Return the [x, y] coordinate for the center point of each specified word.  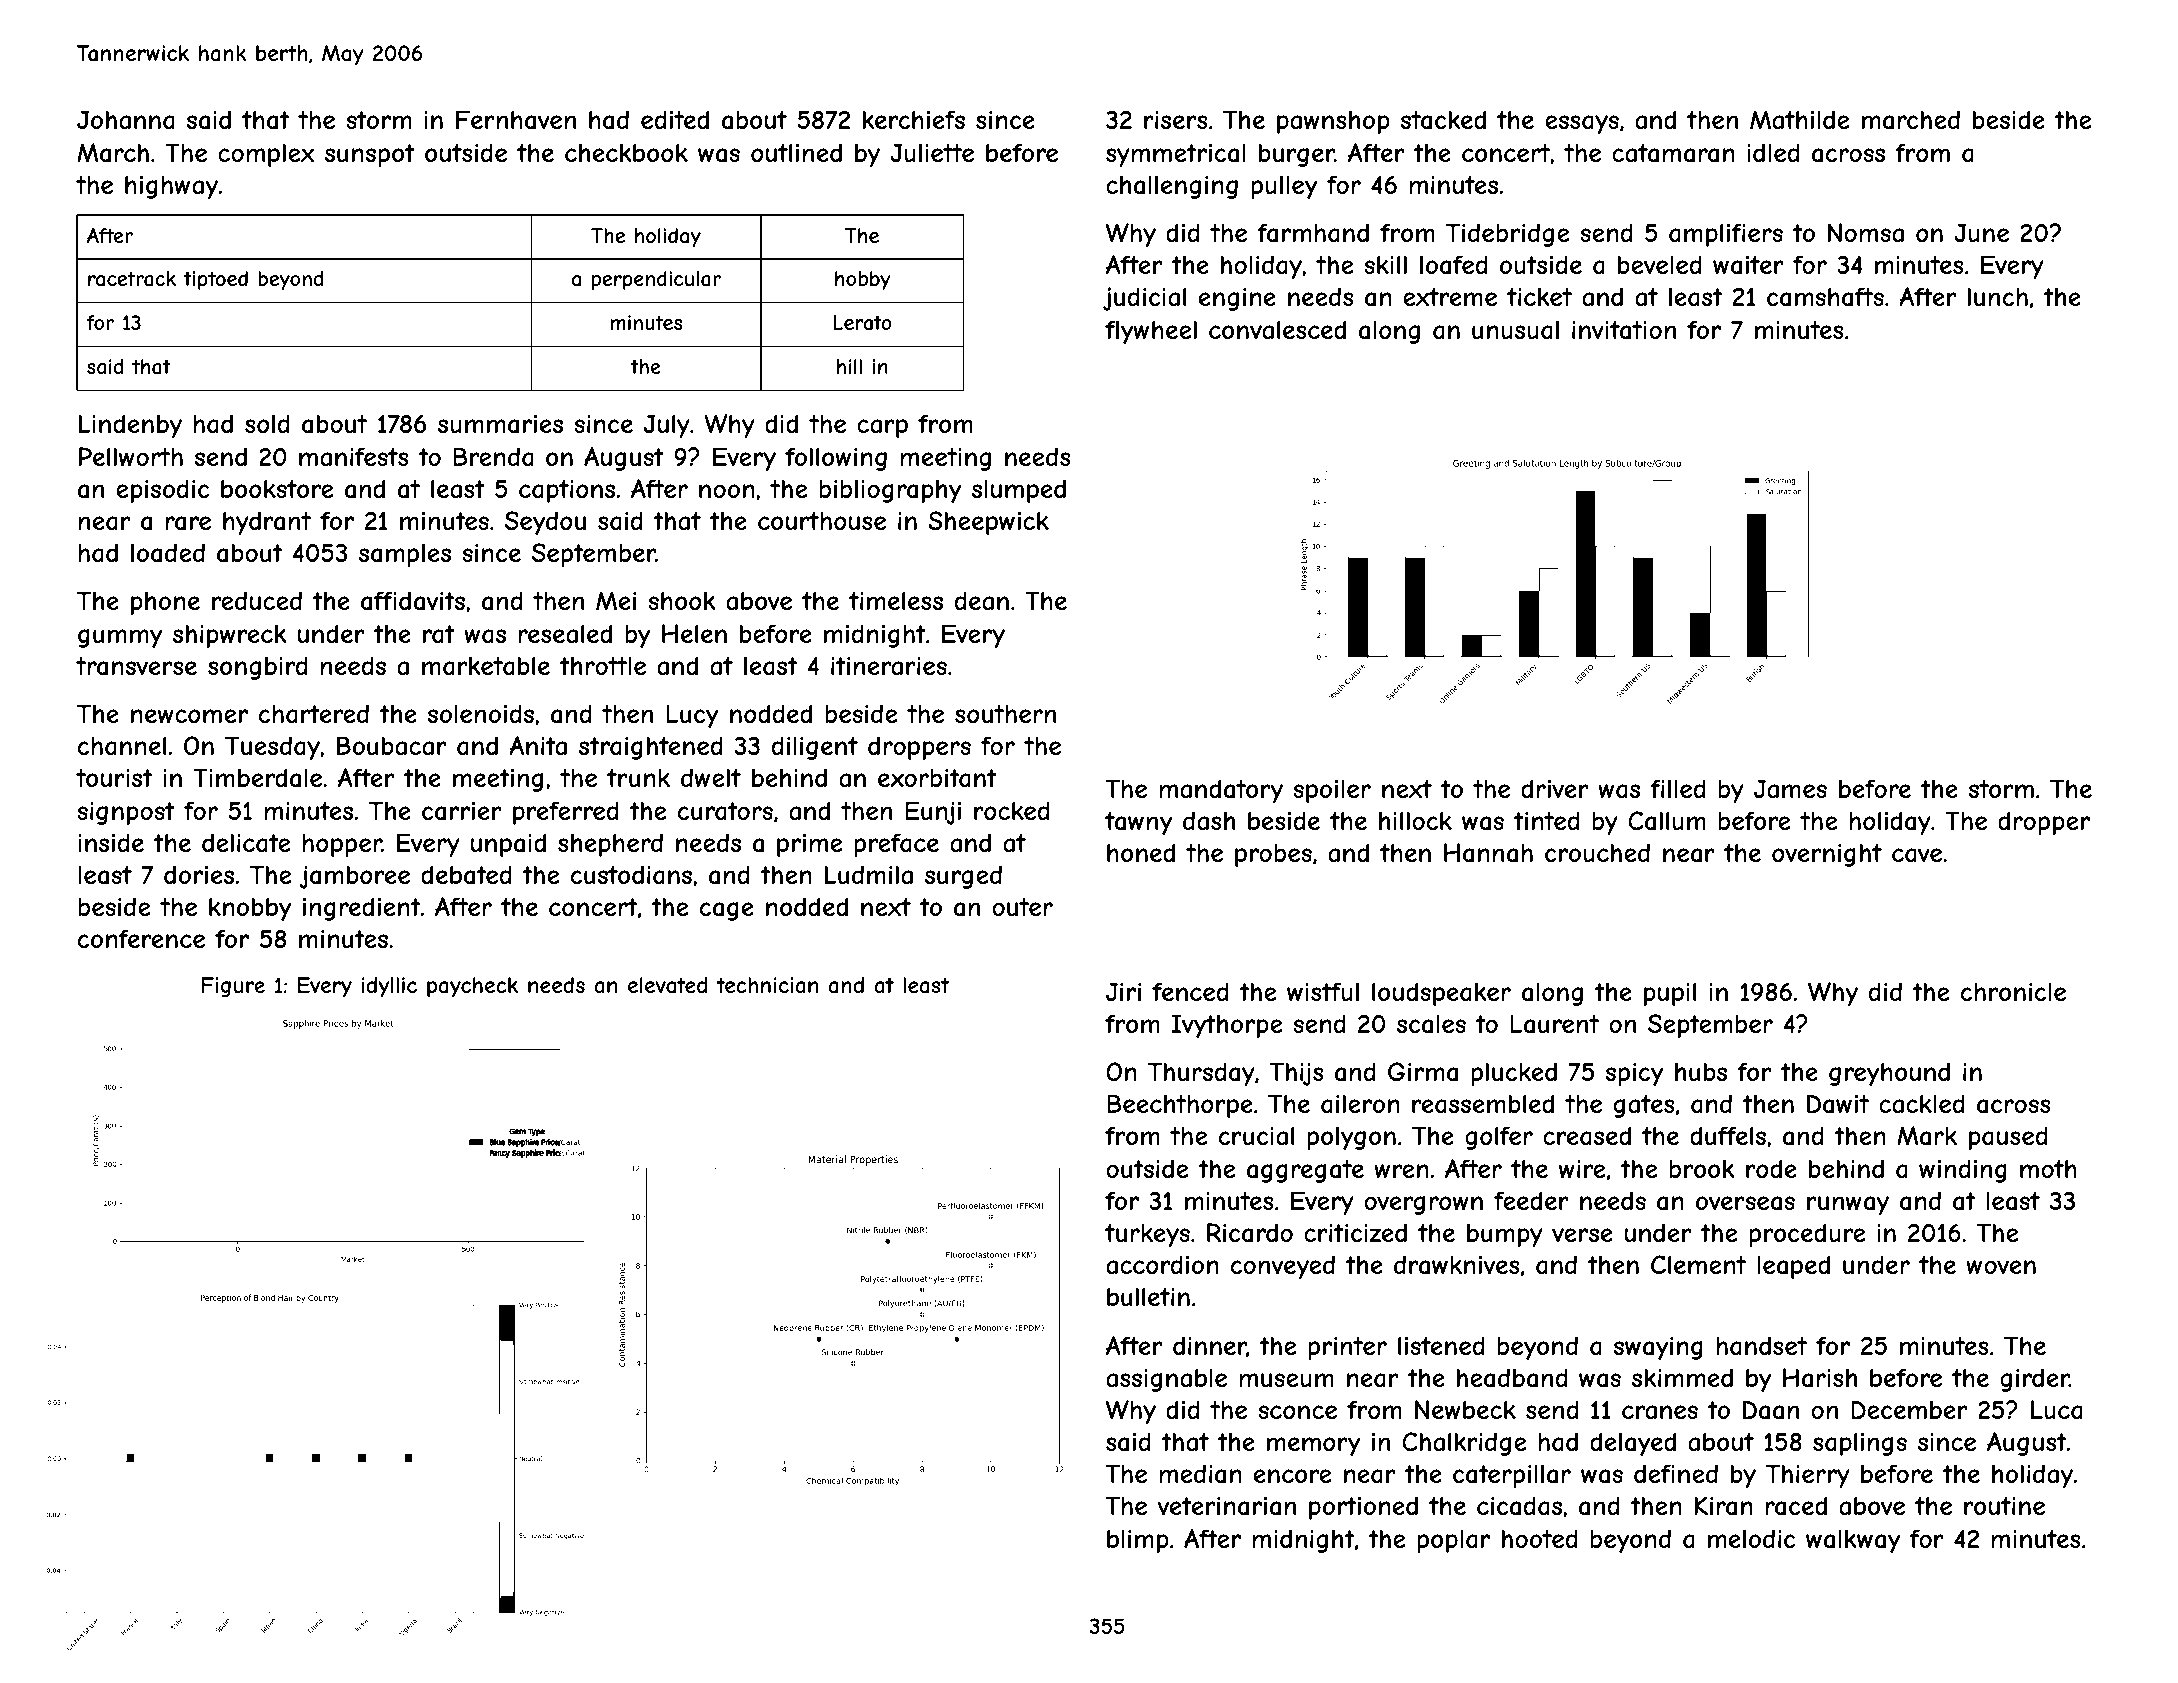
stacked [1443, 120]
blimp [1138, 1541]
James [1790, 789]
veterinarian [1226, 1506]
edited [675, 119]
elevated [667, 985]
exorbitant [937, 778]
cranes [1660, 1412]
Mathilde [1799, 120]
